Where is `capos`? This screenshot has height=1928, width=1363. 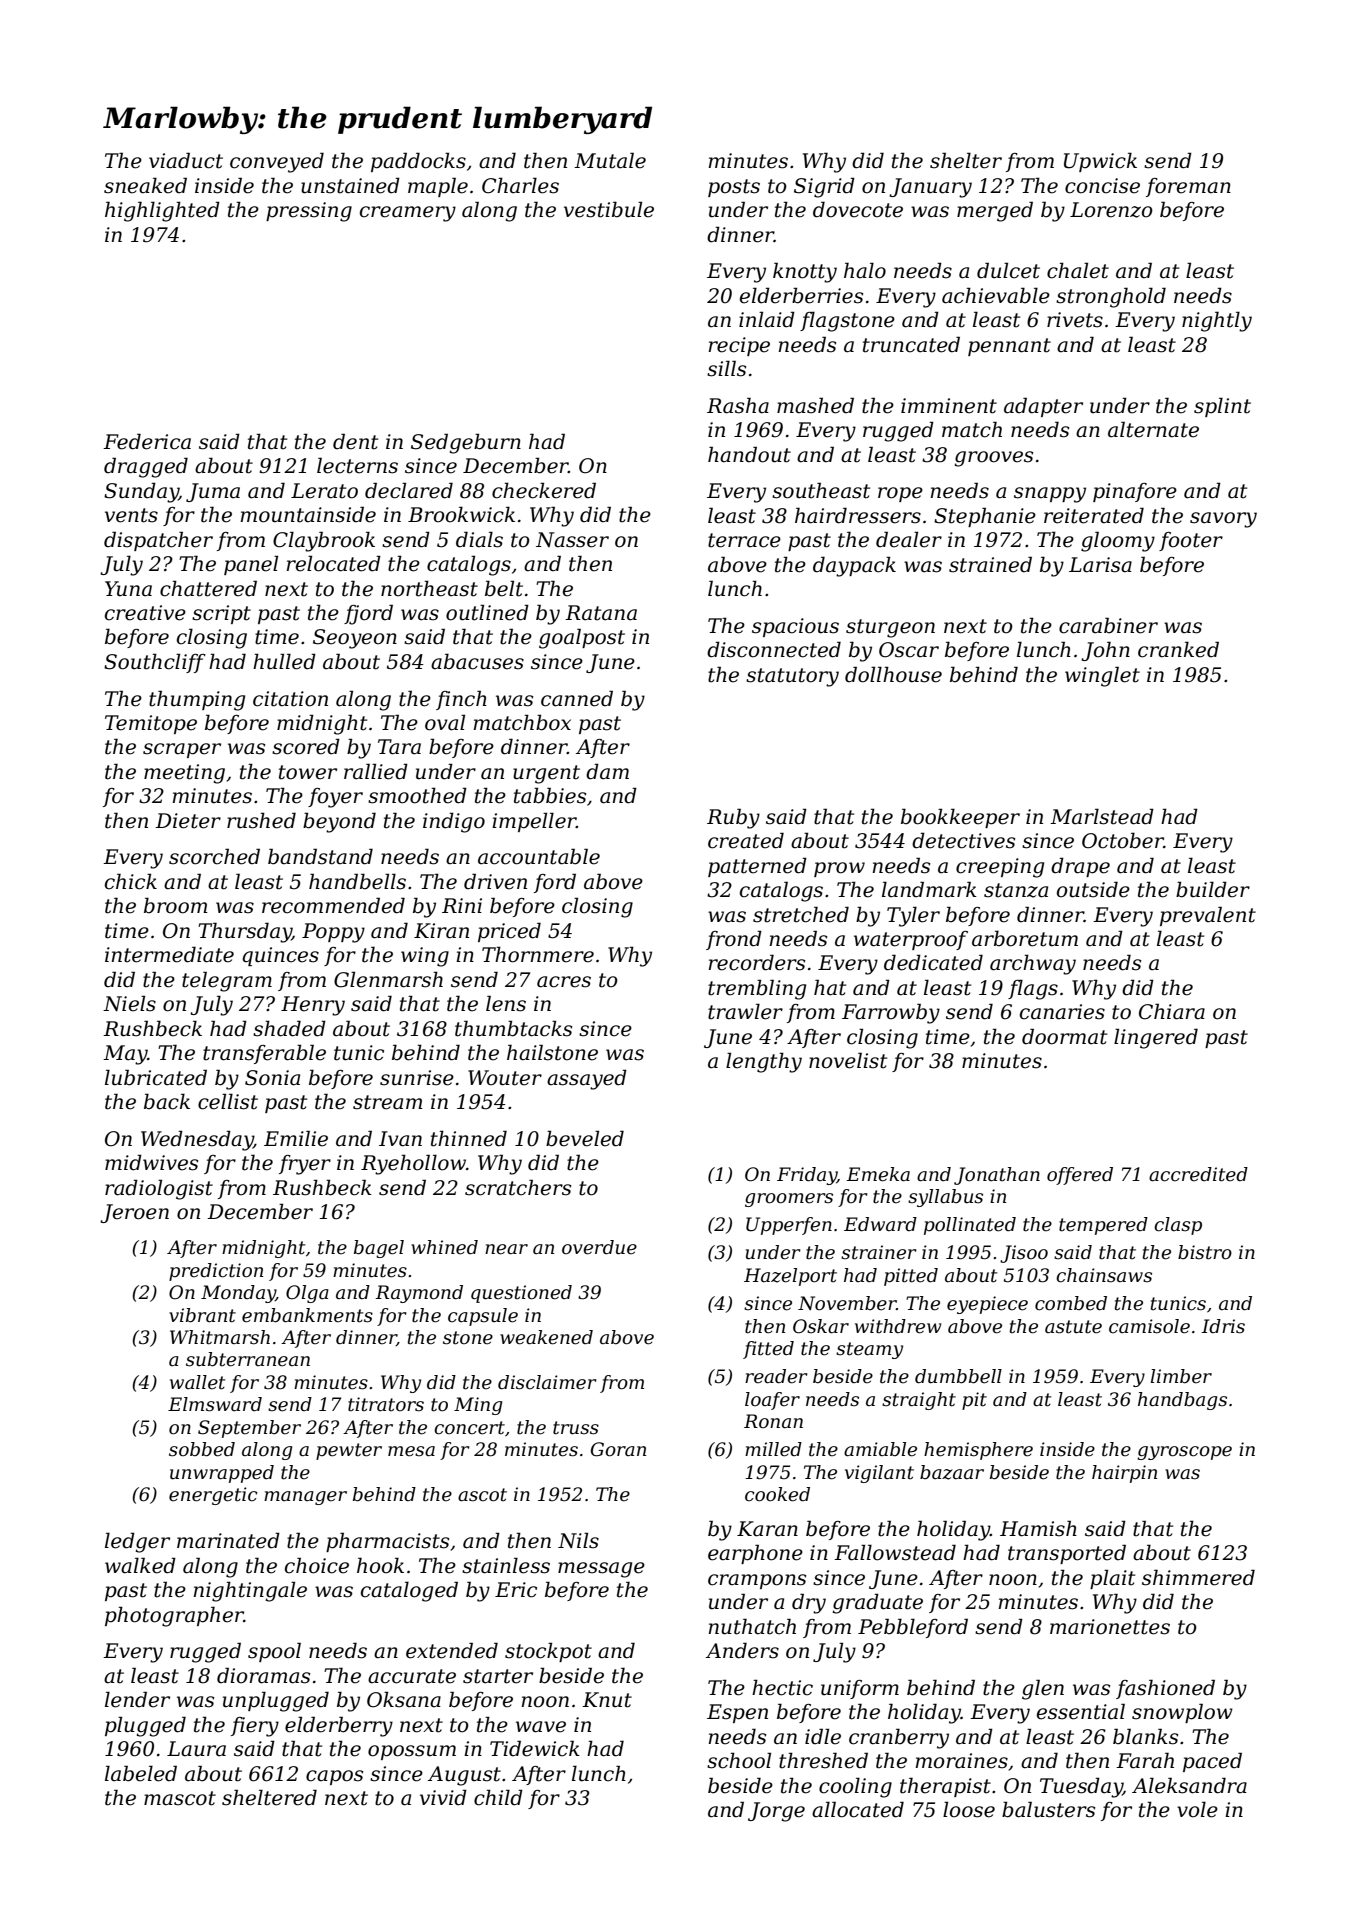 capos is located at coordinates (334, 1777).
